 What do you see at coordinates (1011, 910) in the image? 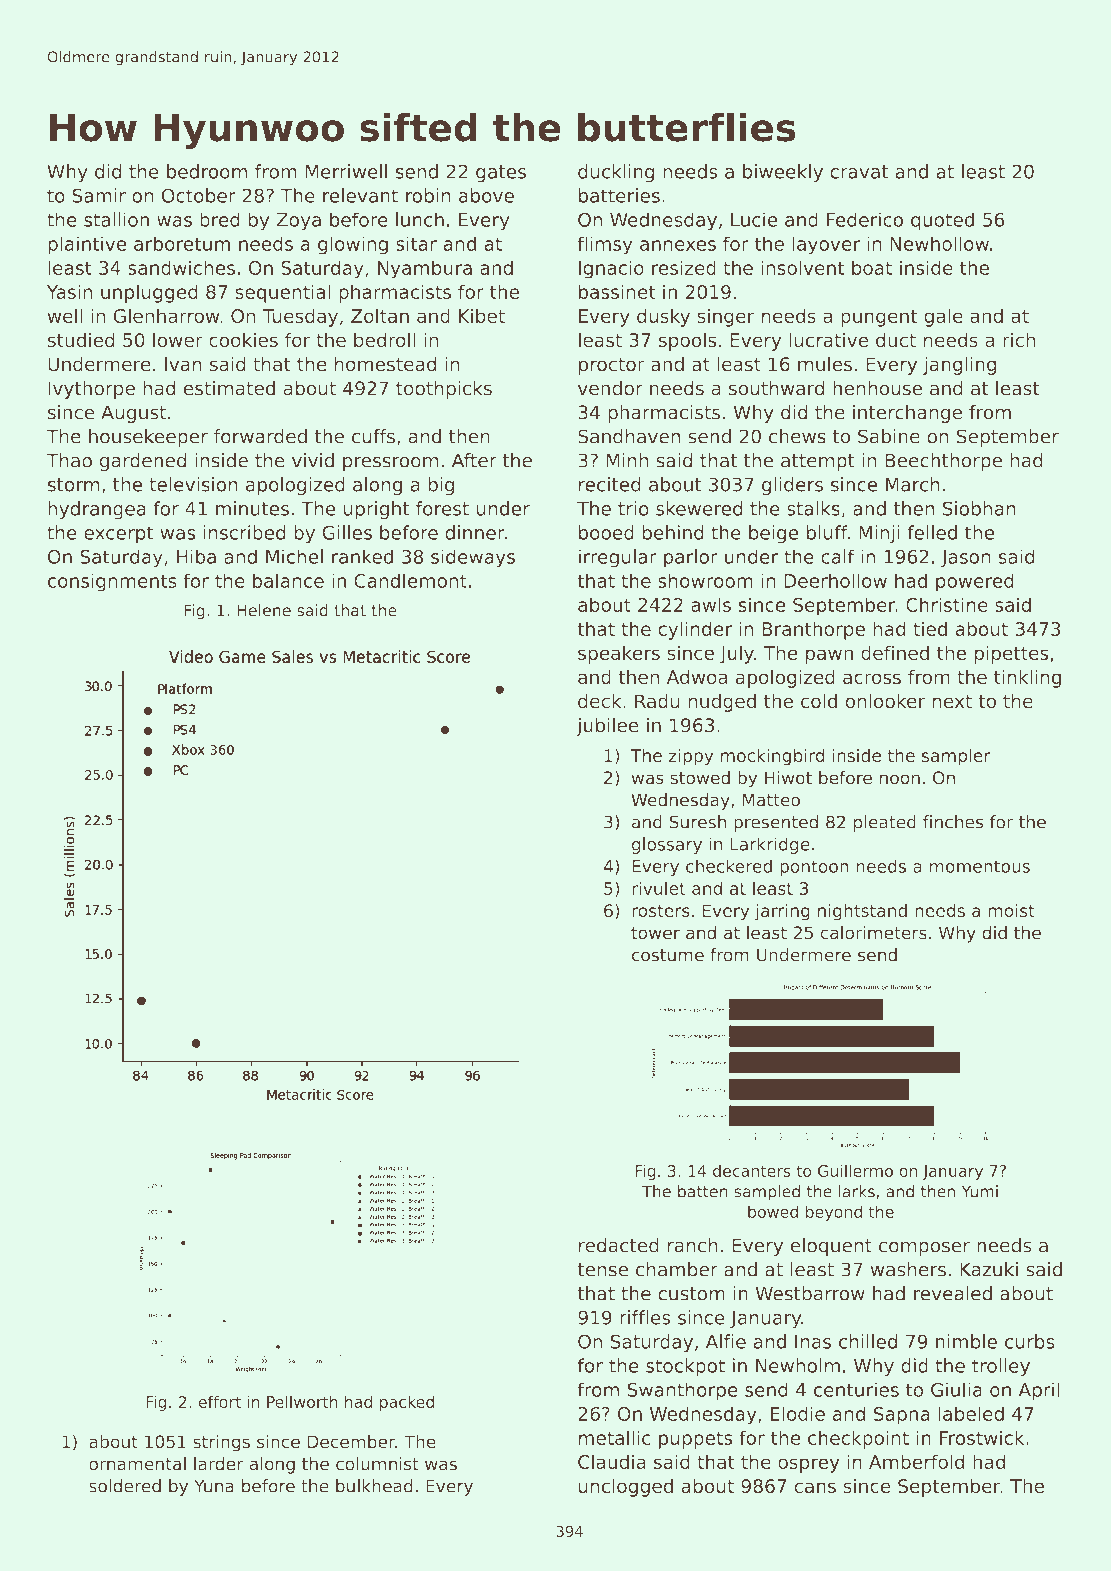
I see `moist` at bounding box center [1011, 910].
